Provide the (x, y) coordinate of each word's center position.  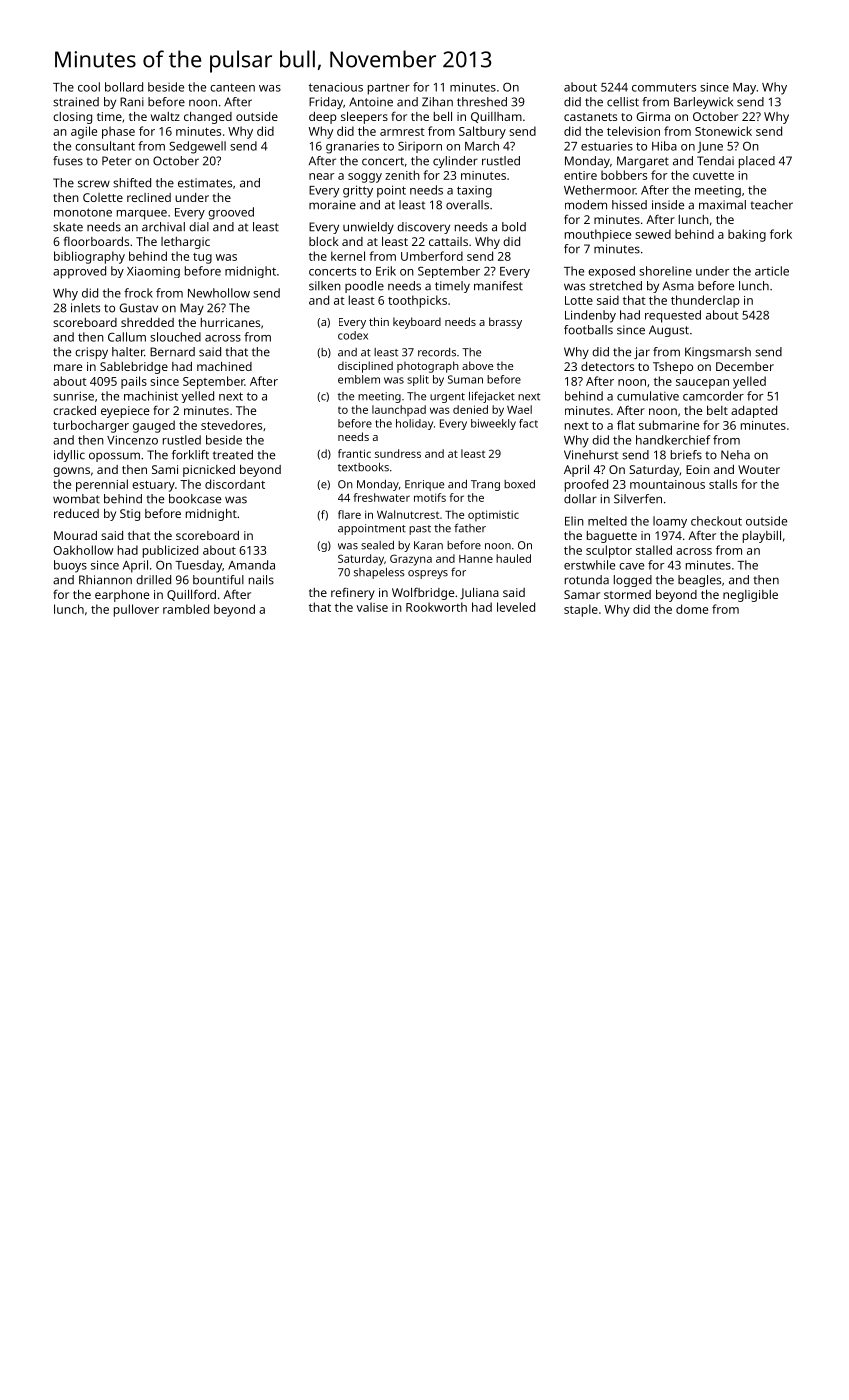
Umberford (432, 256)
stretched (615, 286)
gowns (71, 472)
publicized (170, 551)
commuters (664, 87)
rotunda (587, 580)
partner (389, 89)
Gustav (139, 308)
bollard (124, 87)
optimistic (493, 515)
